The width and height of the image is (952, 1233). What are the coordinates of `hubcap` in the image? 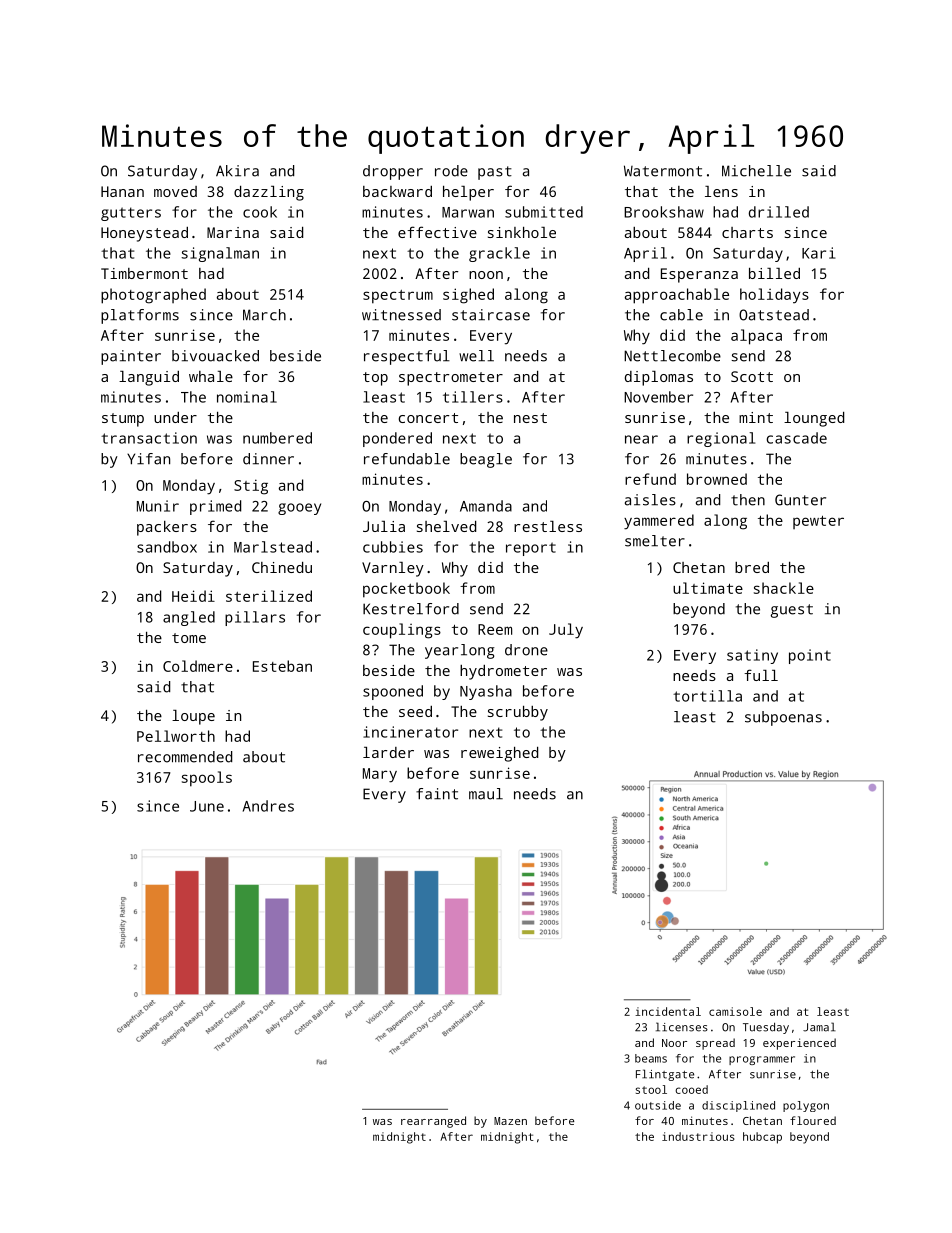 It's located at (762, 1138).
